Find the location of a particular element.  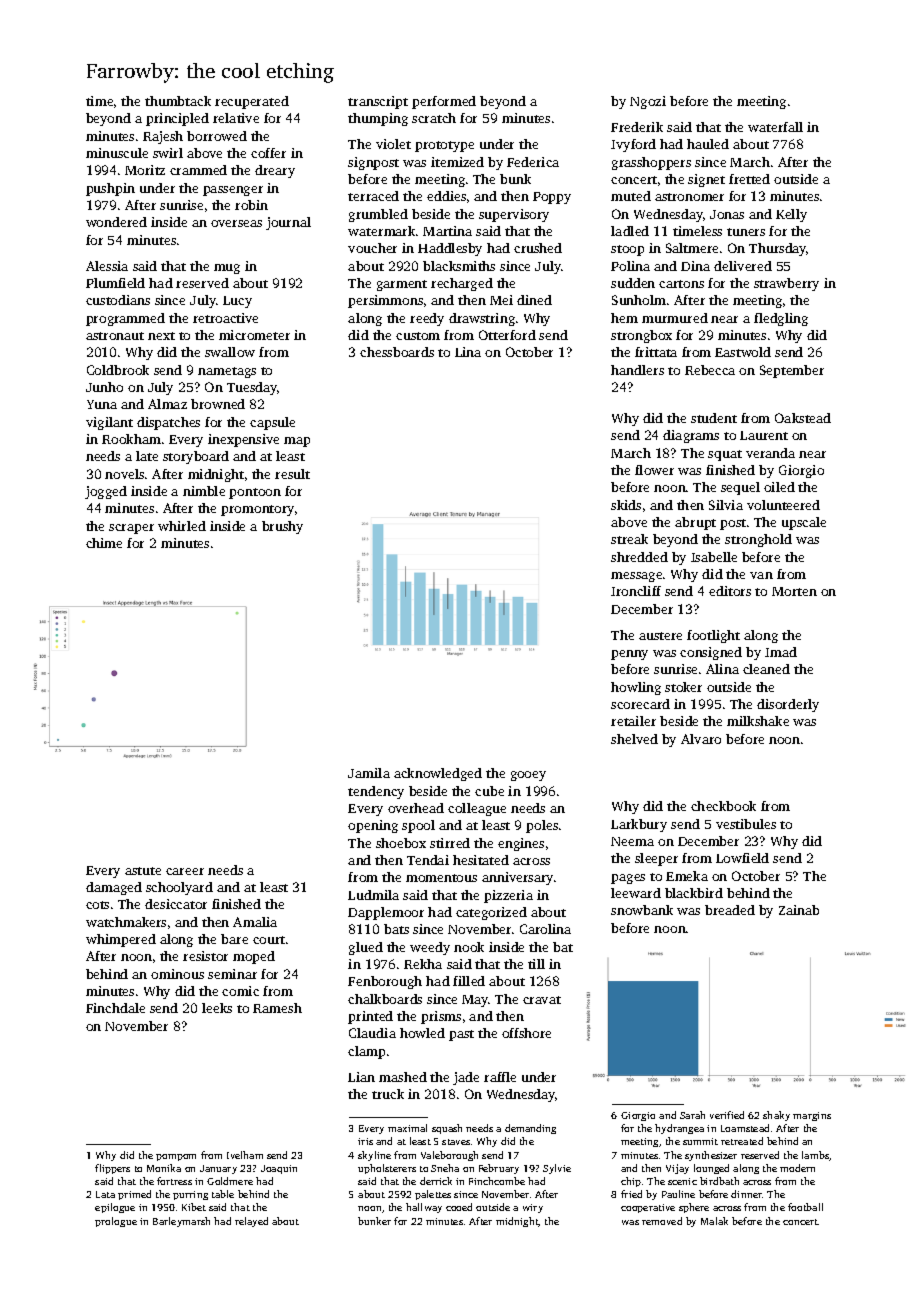

crammed is located at coordinates (198, 170).
